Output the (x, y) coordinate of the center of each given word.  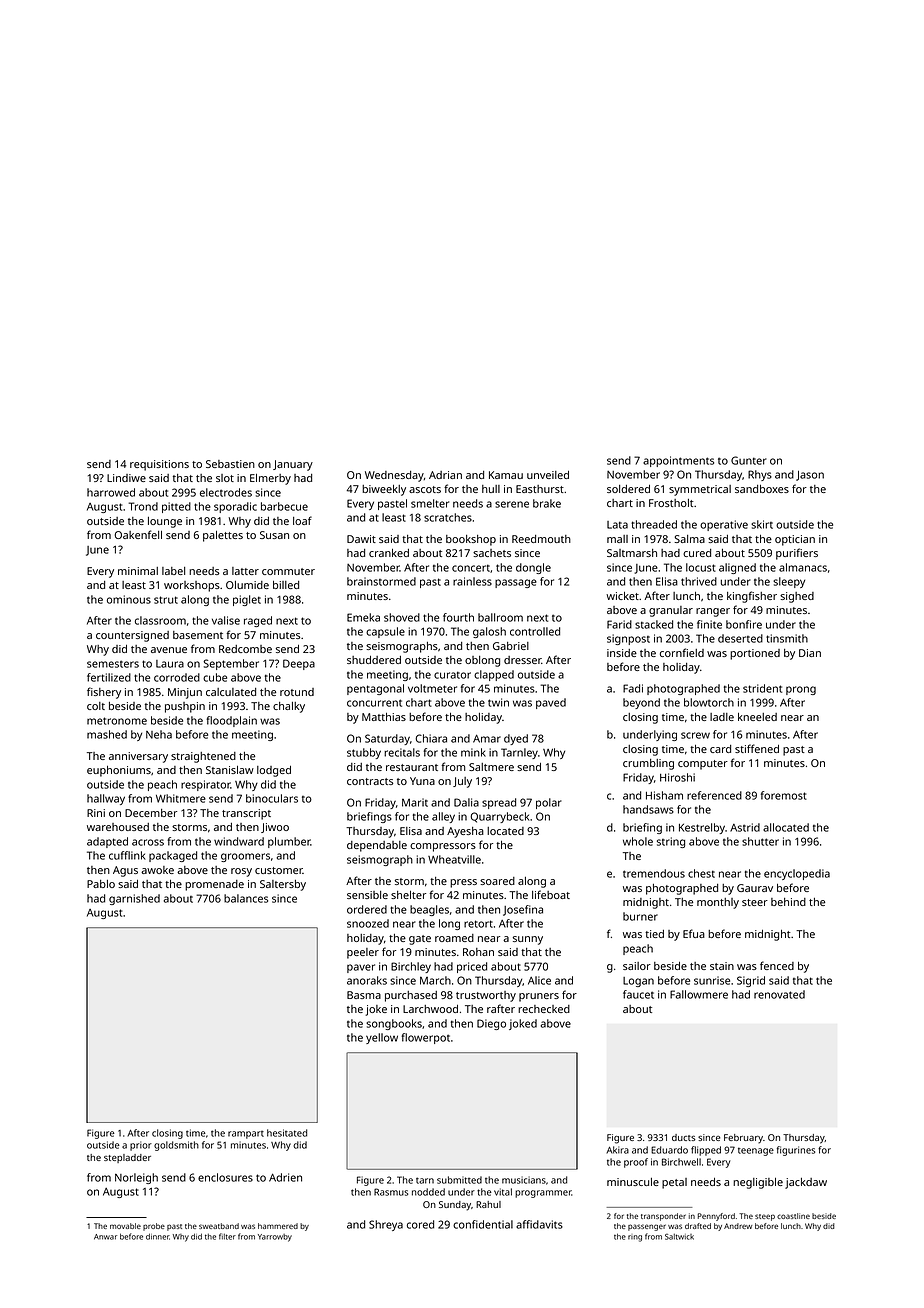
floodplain (231, 721)
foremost (784, 795)
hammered (278, 1226)
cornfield (682, 652)
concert (471, 568)
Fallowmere (699, 994)
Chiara (431, 738)
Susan (274, 535)
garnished (134, 899)
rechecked (544, 1009)
